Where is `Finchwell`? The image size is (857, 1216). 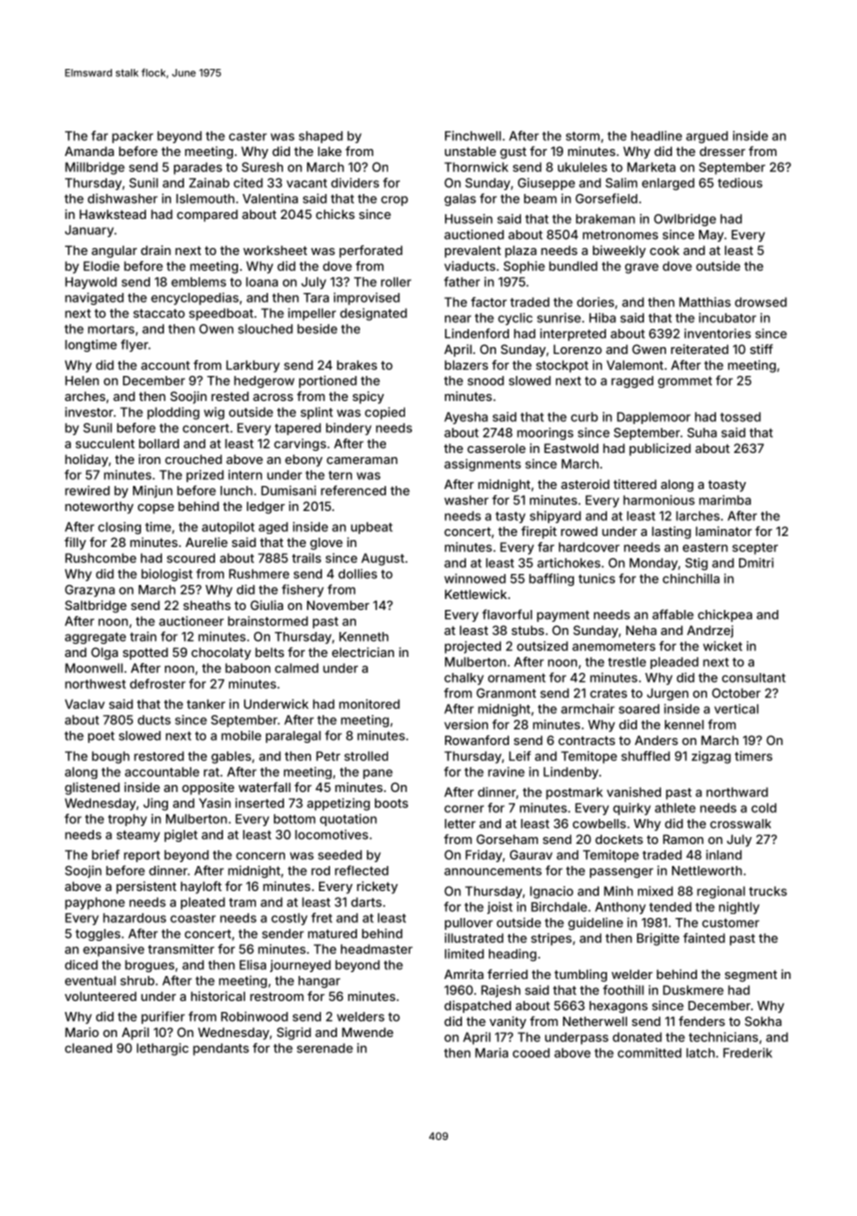
Finchwell is located at coordinates (473, 136).
